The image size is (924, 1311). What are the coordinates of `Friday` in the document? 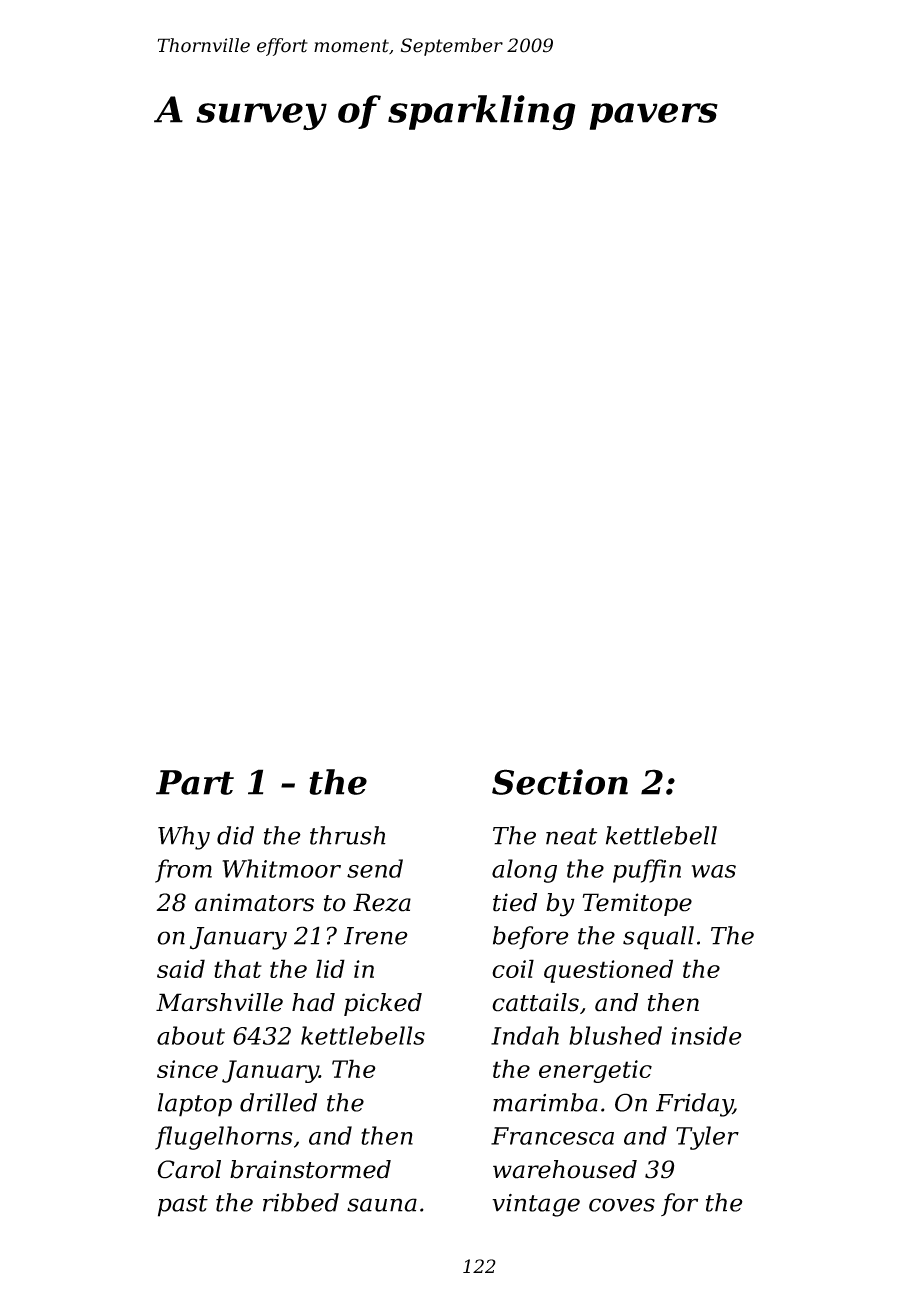 It's located at (694, 1105).
